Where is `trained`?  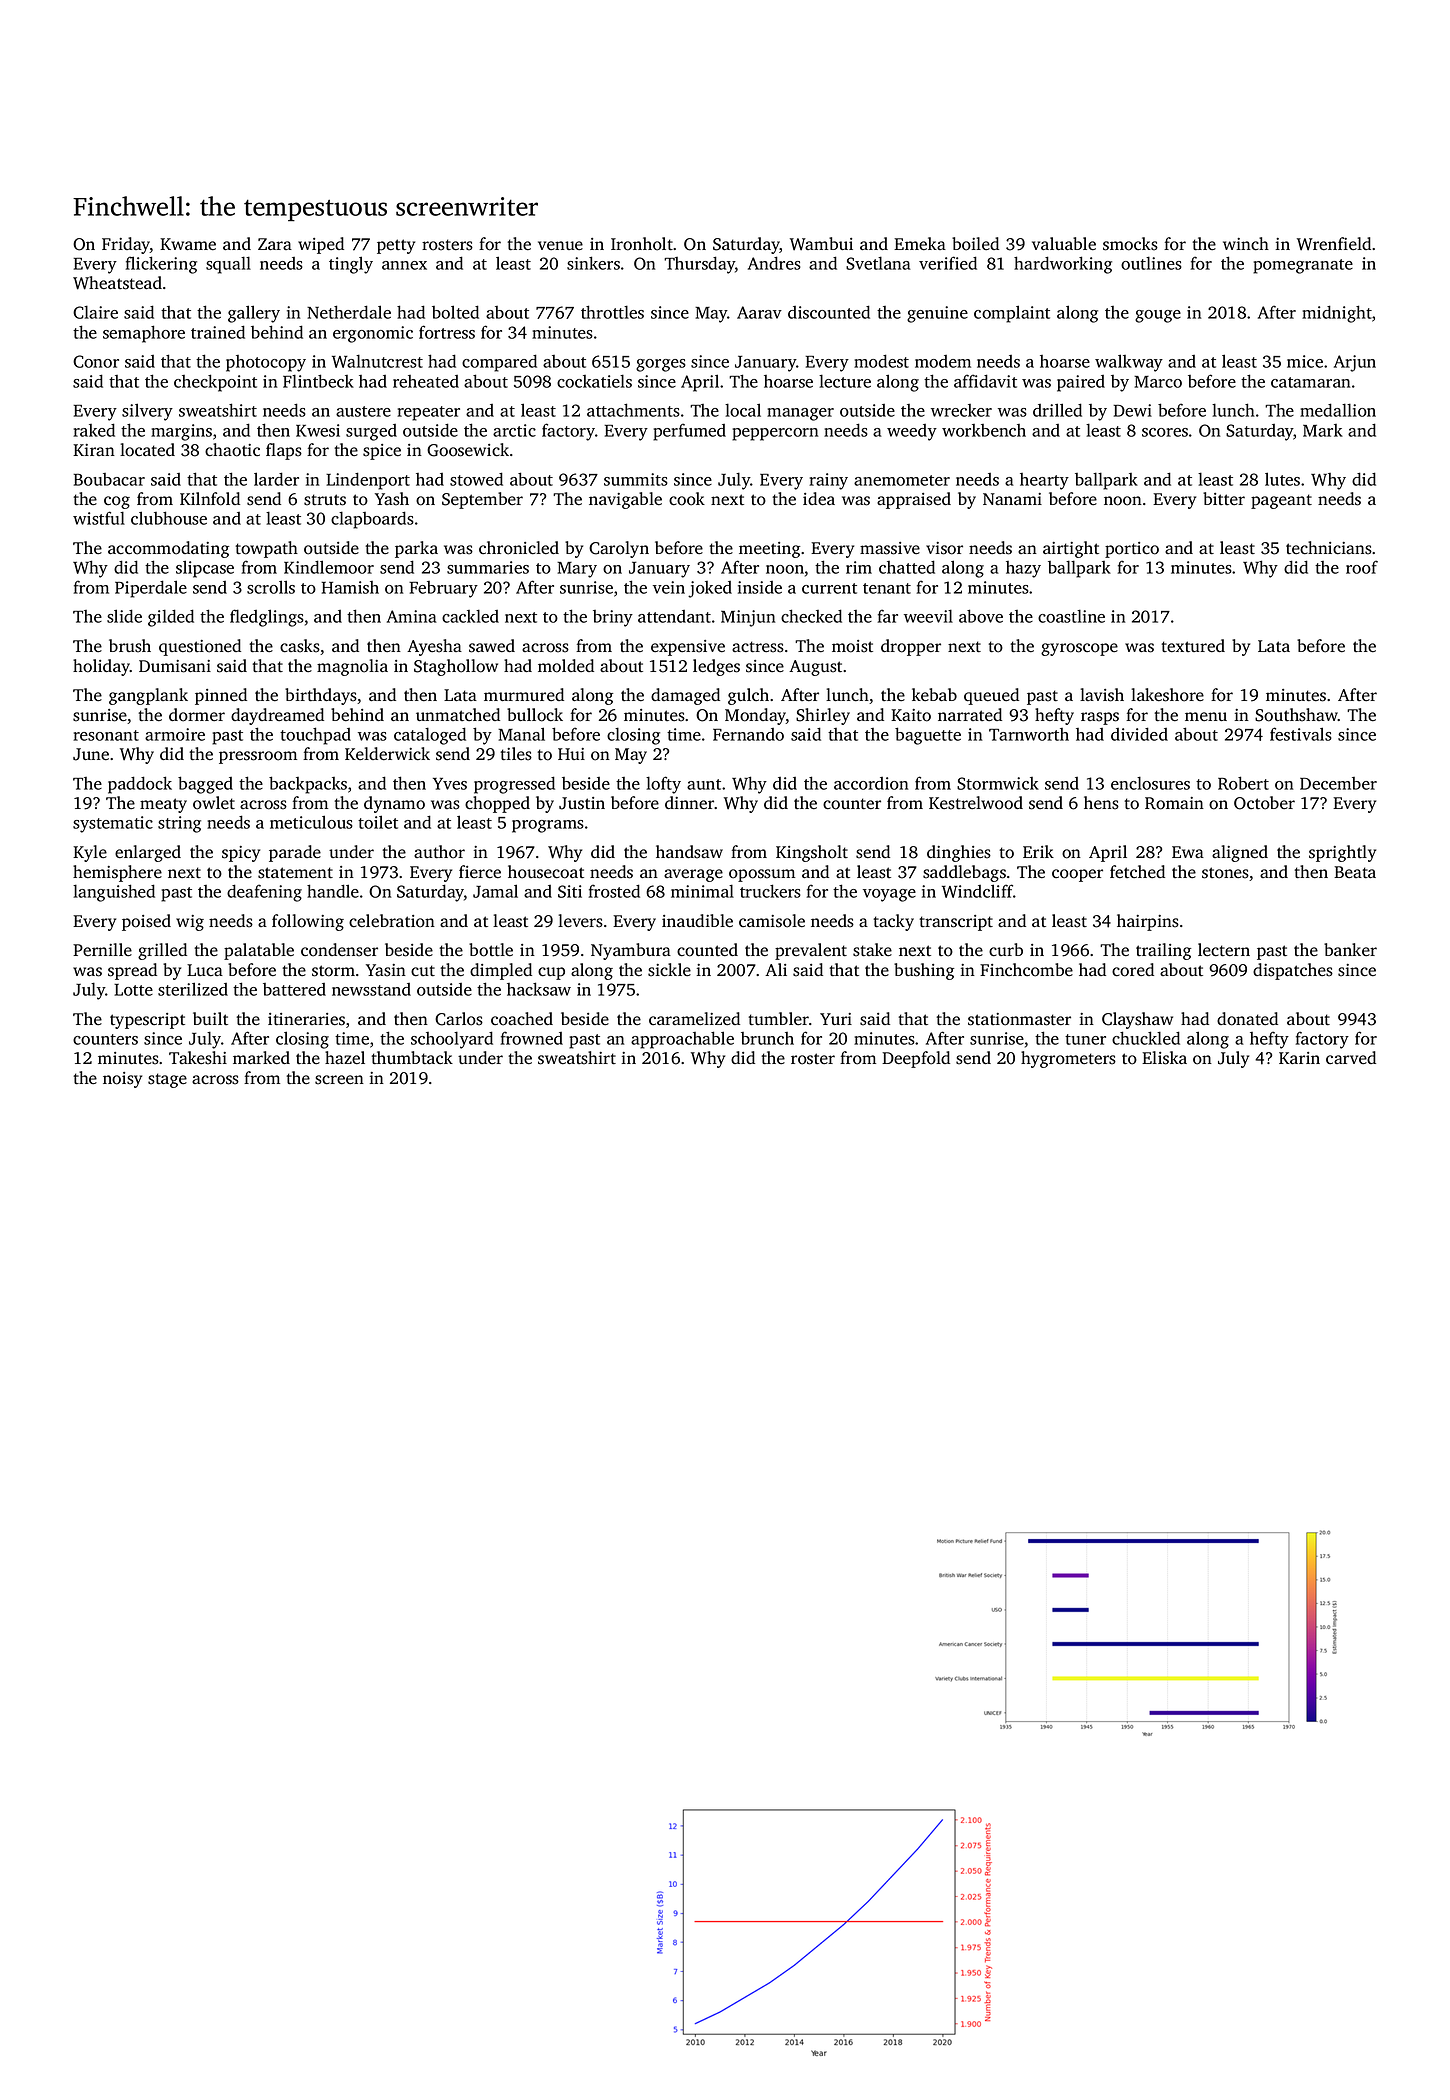 trained is located at coordinates (218, 332).
